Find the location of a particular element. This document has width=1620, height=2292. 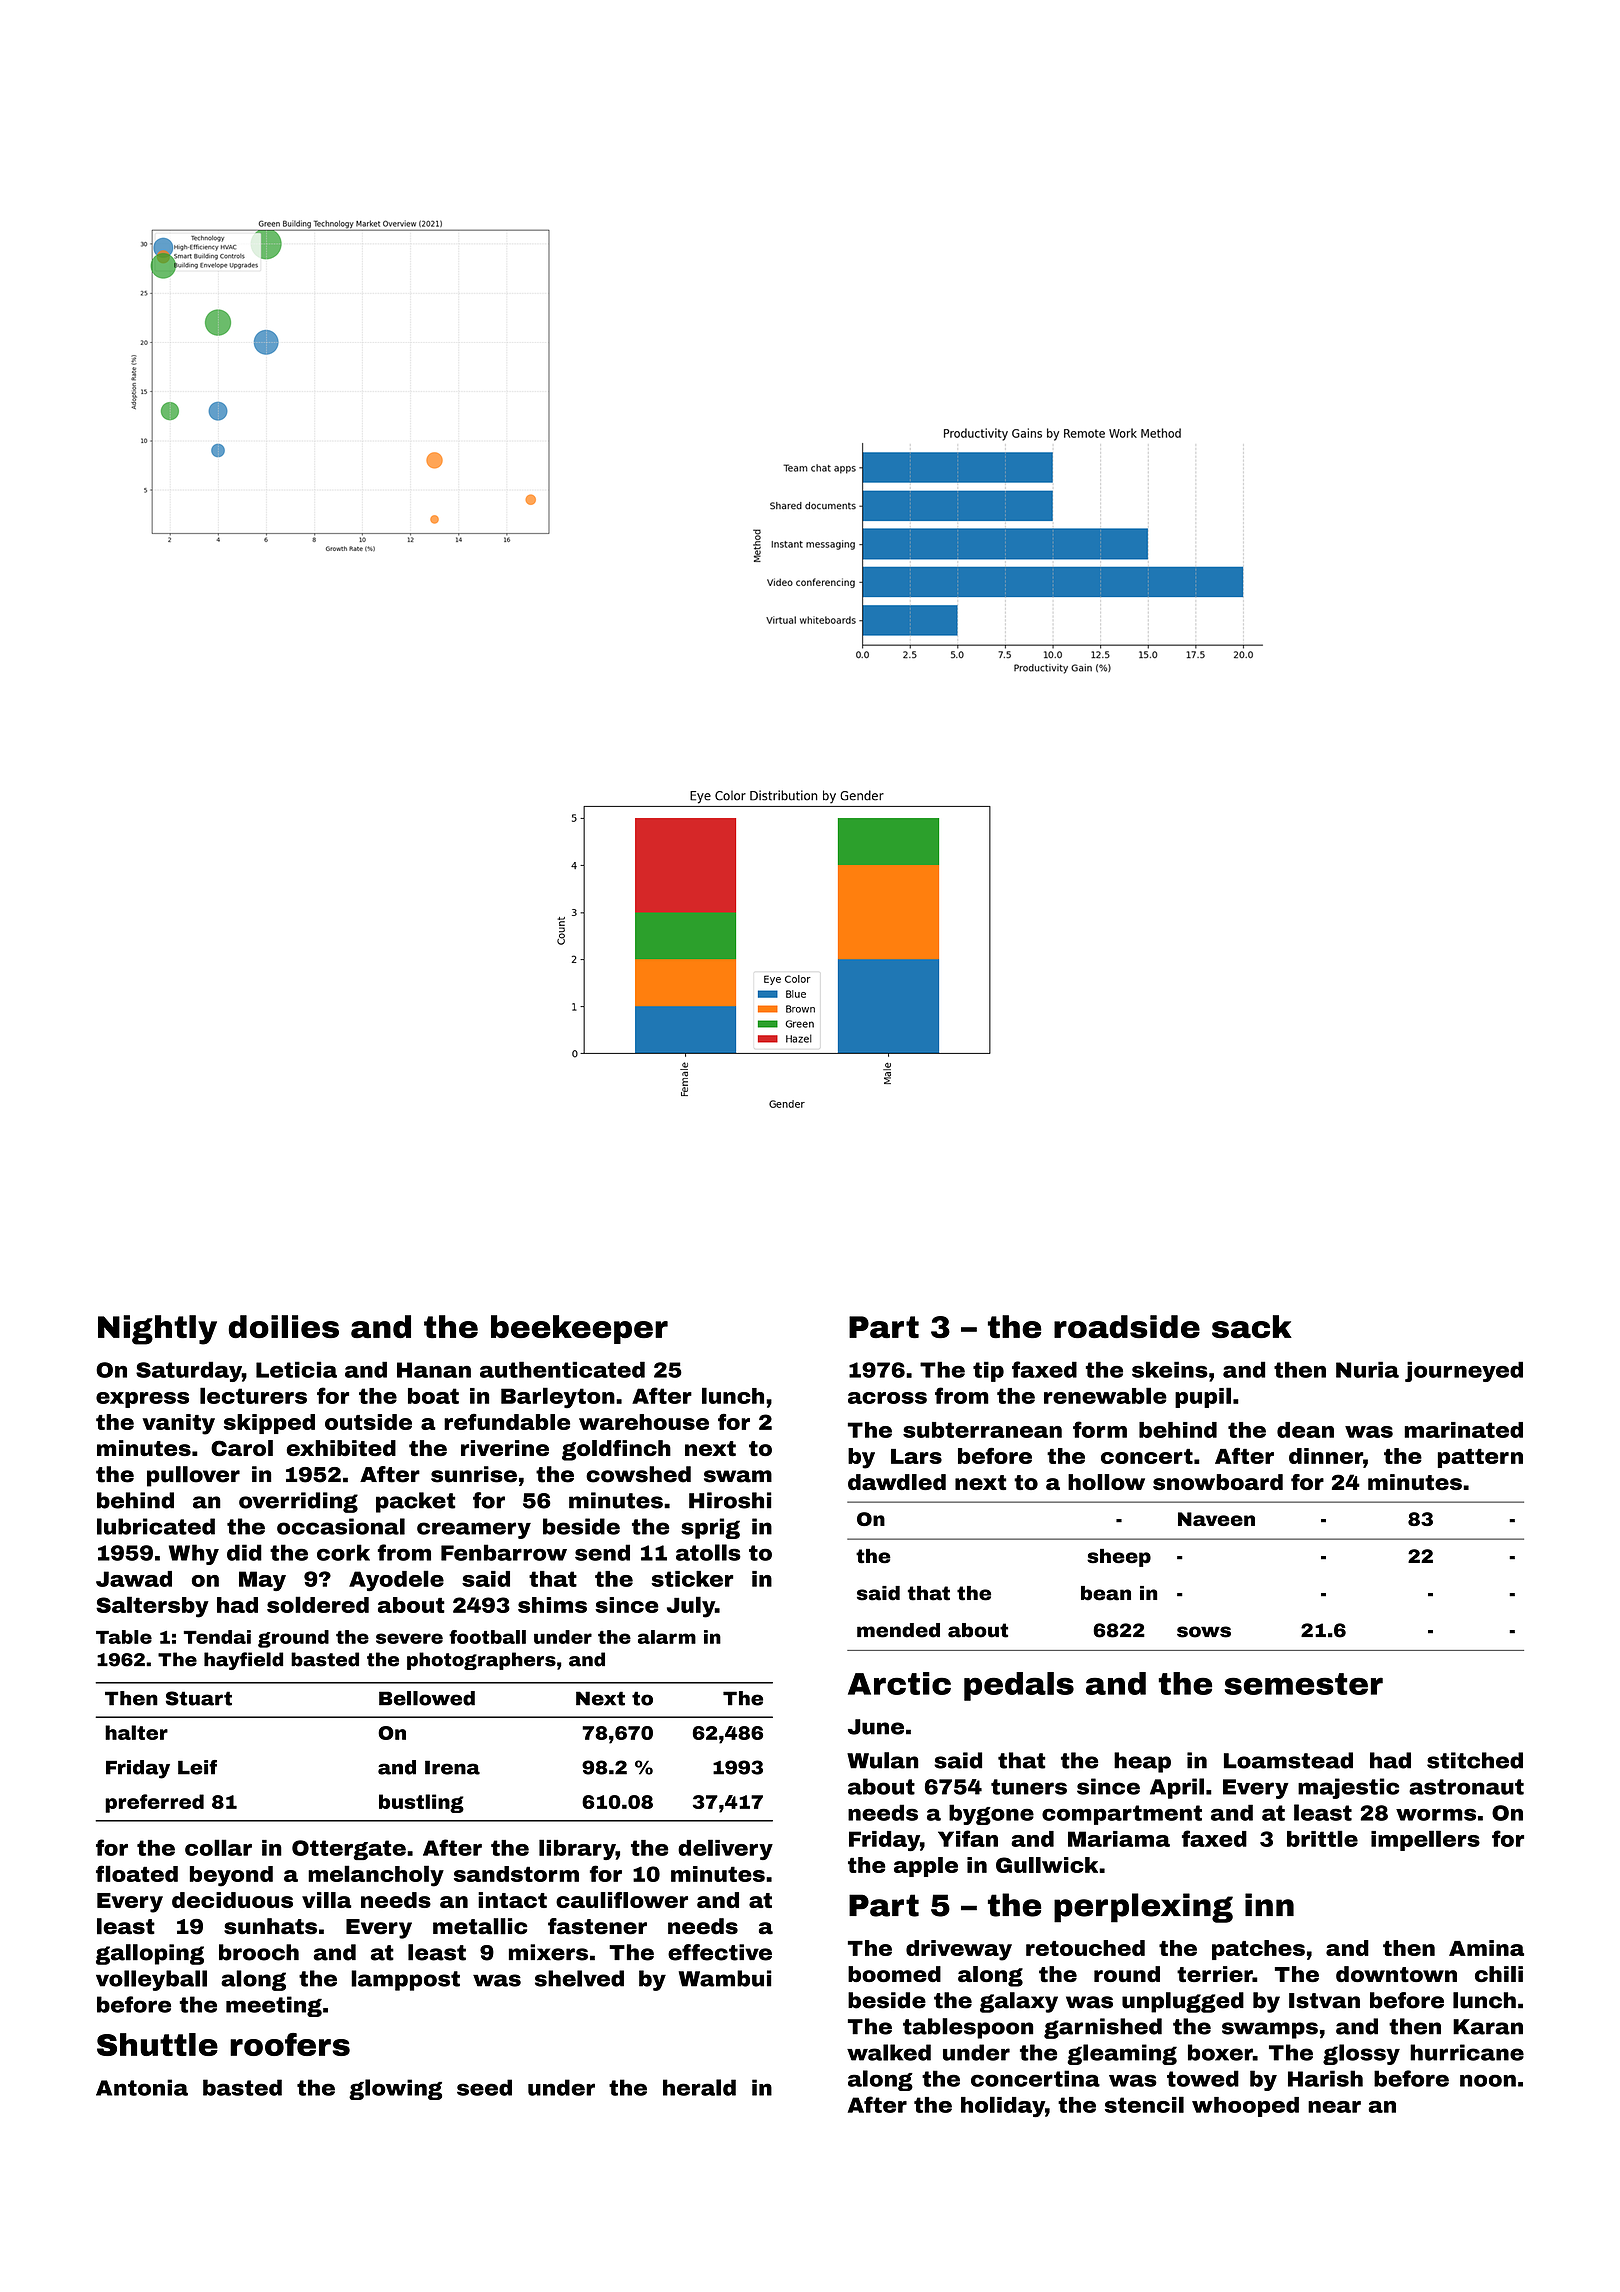

semester is located at coordinates (1304, 1684).
